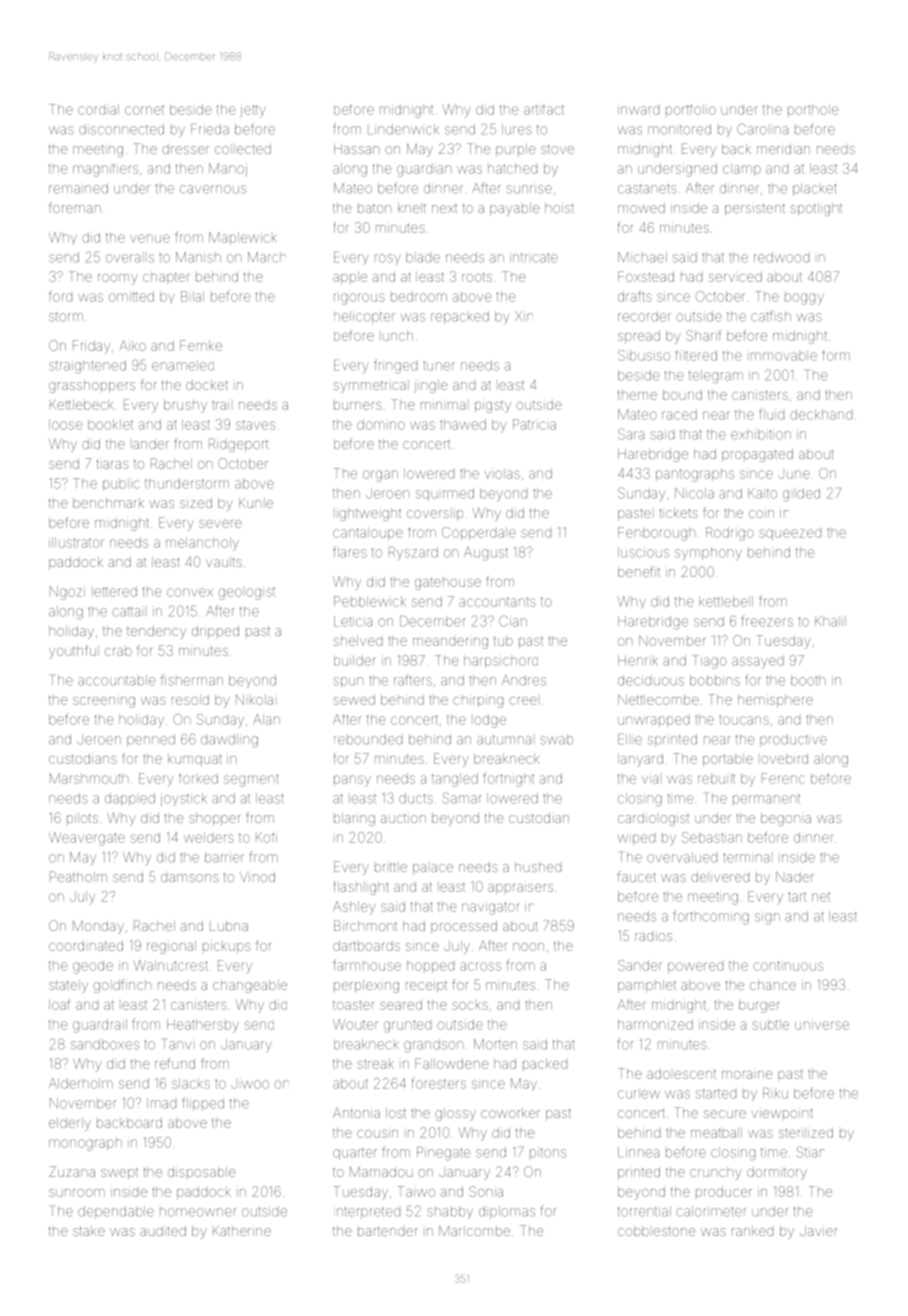  What do you see at coordinates (98, 109) in the page?
I see `cordial` at bounding box center [98, 109].
